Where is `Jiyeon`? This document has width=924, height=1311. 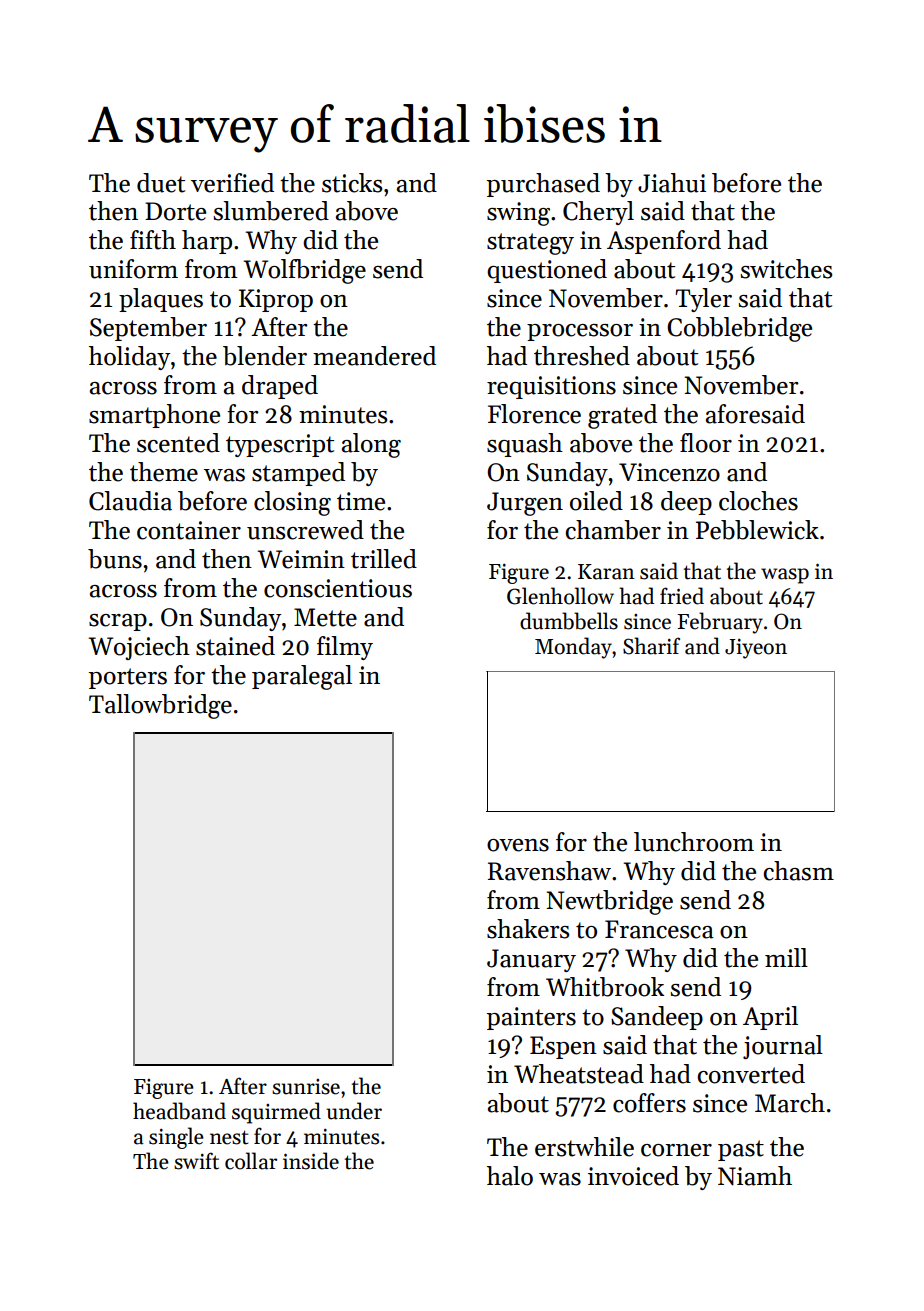
Jiyeon is located at coordinates (756, 649).
